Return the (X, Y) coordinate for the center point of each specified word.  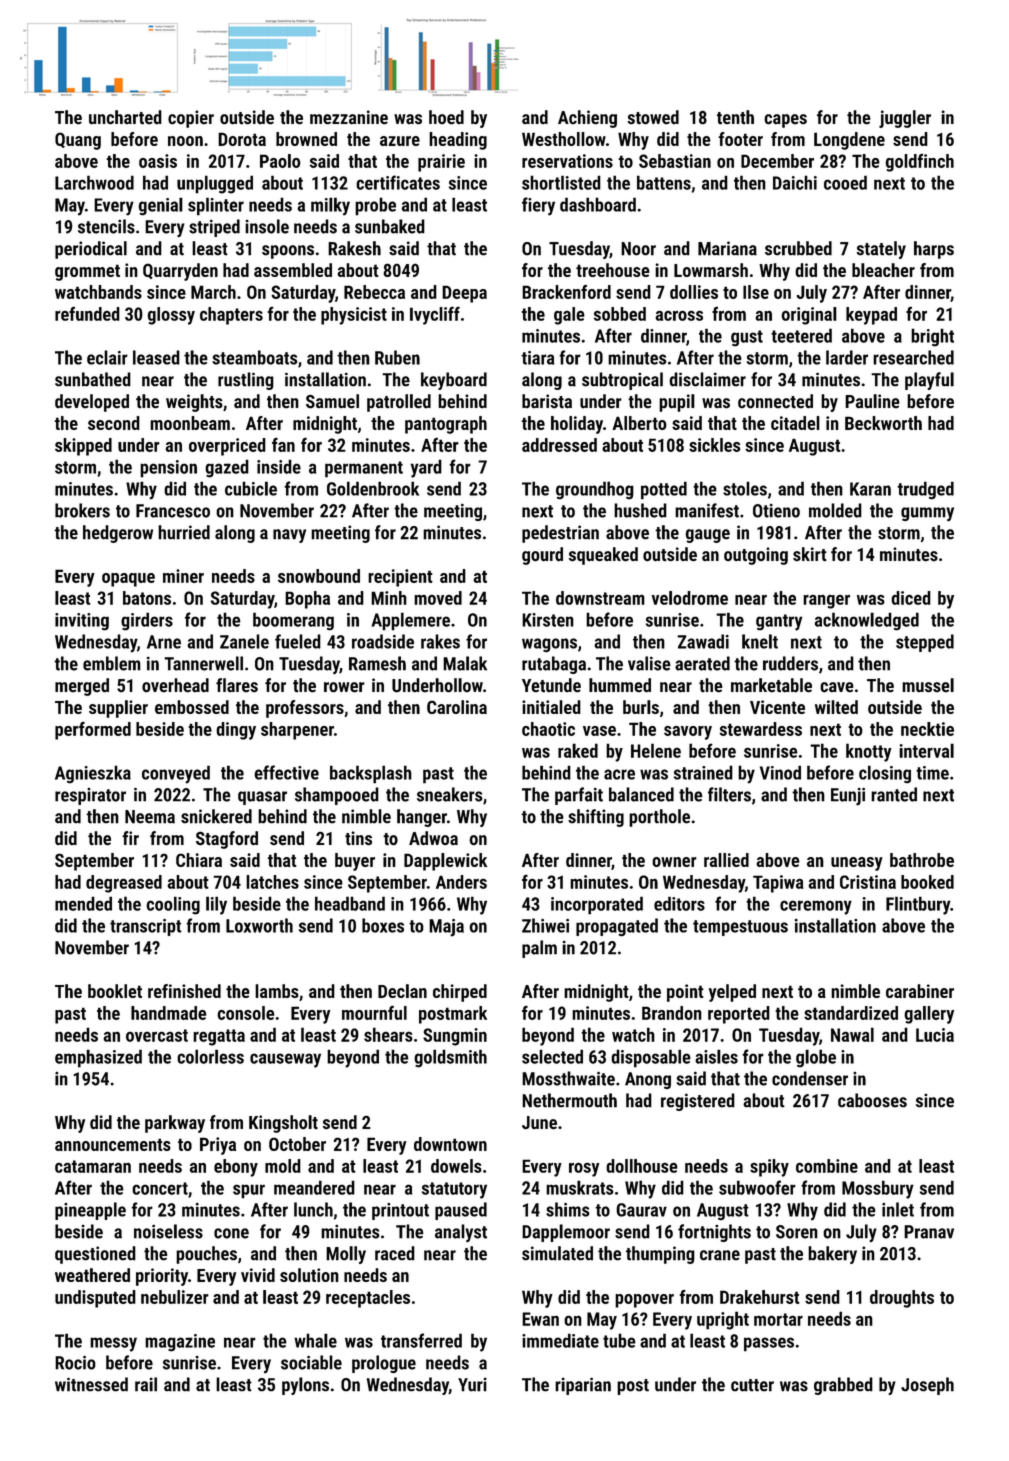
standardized (851, 1013)
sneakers (450, 794)
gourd (542, 556)
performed (93, 730)
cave (837, 687)
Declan (402, 991)
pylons (305, 1386)
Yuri (472, 1384)
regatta (219, 1037)
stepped (925, 643)
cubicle (251, 488)
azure (400, 141)
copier (191, 119)
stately (881, 250)
